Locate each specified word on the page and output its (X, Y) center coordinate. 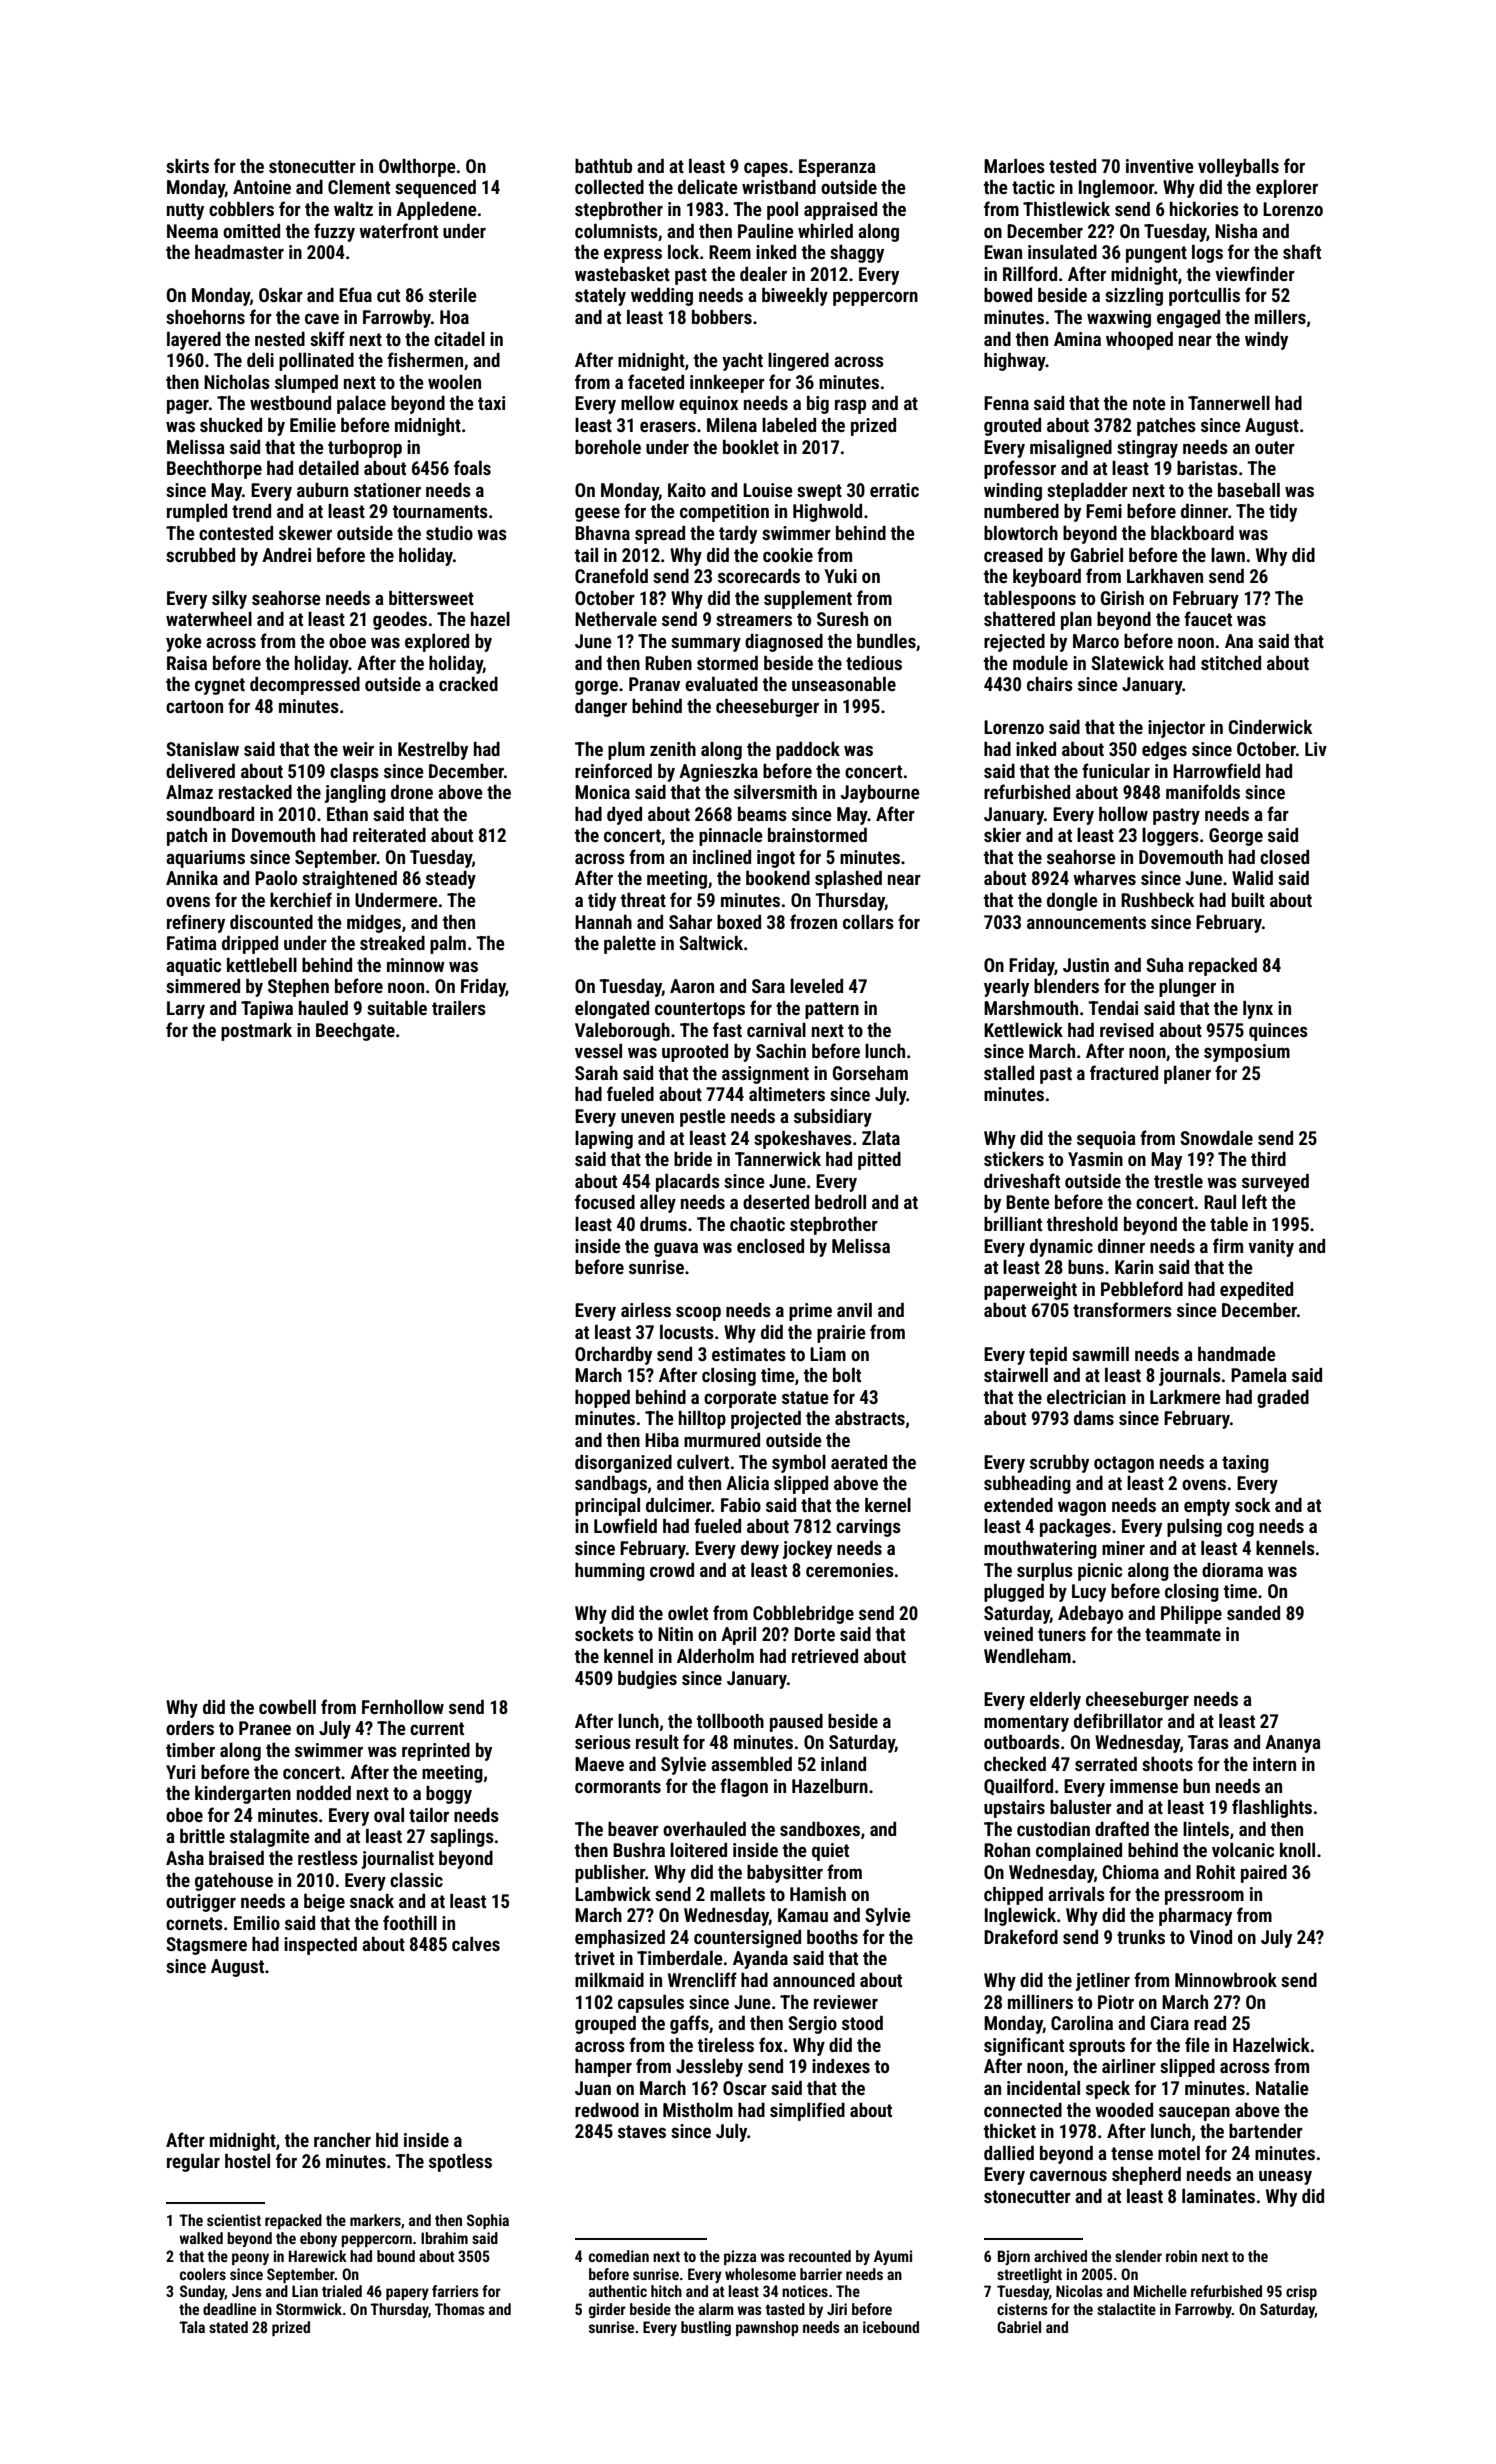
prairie (841, 1334)
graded (1283, 1399)
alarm (716, 2309)
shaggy (857, 254)
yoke (184, 643)
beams (762, 814)
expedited (1256, 1291)
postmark (256, 1032)
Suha (1165, 965)
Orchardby (613, 1356)
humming (610, 1572)
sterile (453, 295)
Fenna (1006, 403)
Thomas (460, 2309)
